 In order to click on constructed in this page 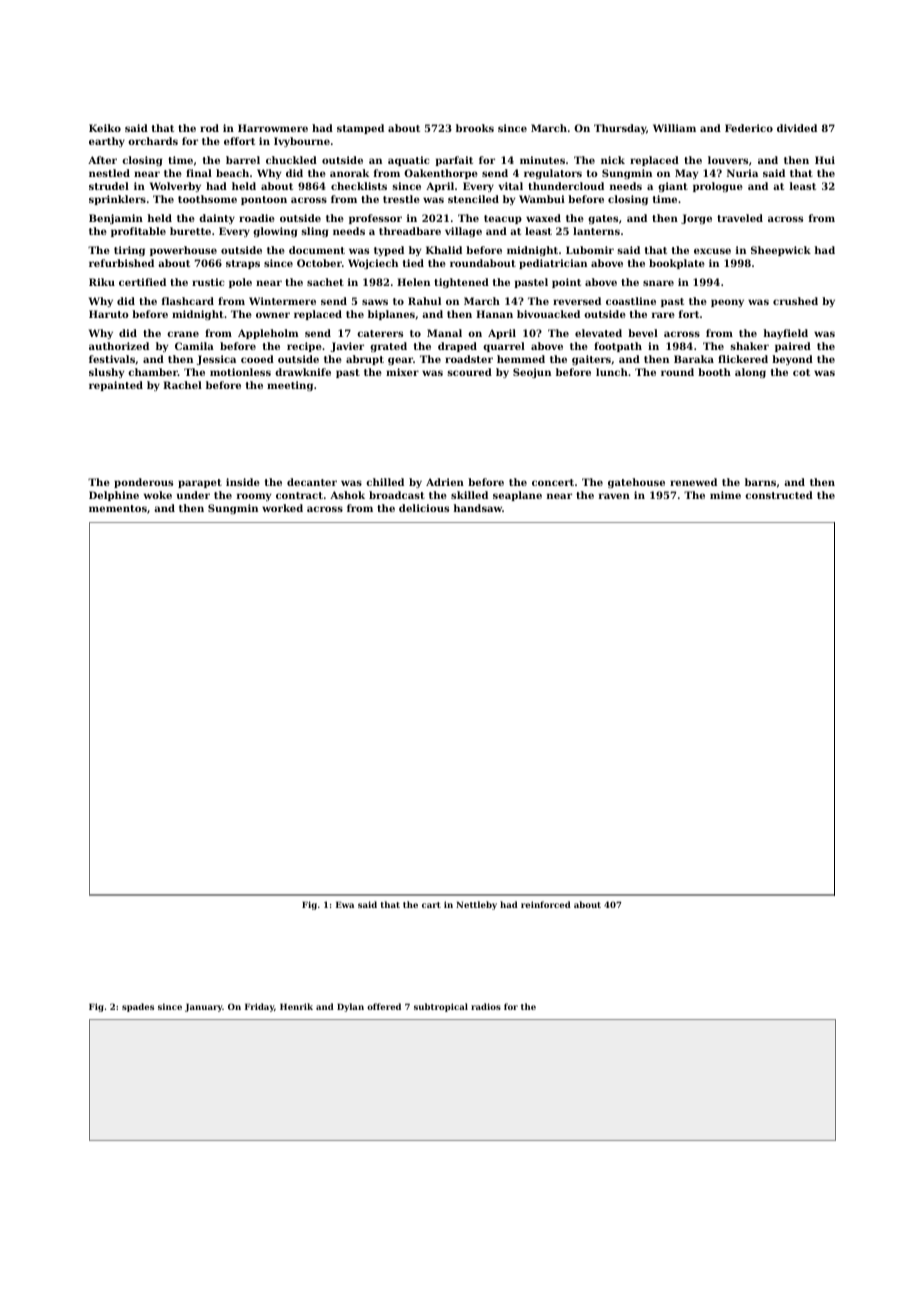, I will do `click(779, 495)`.
